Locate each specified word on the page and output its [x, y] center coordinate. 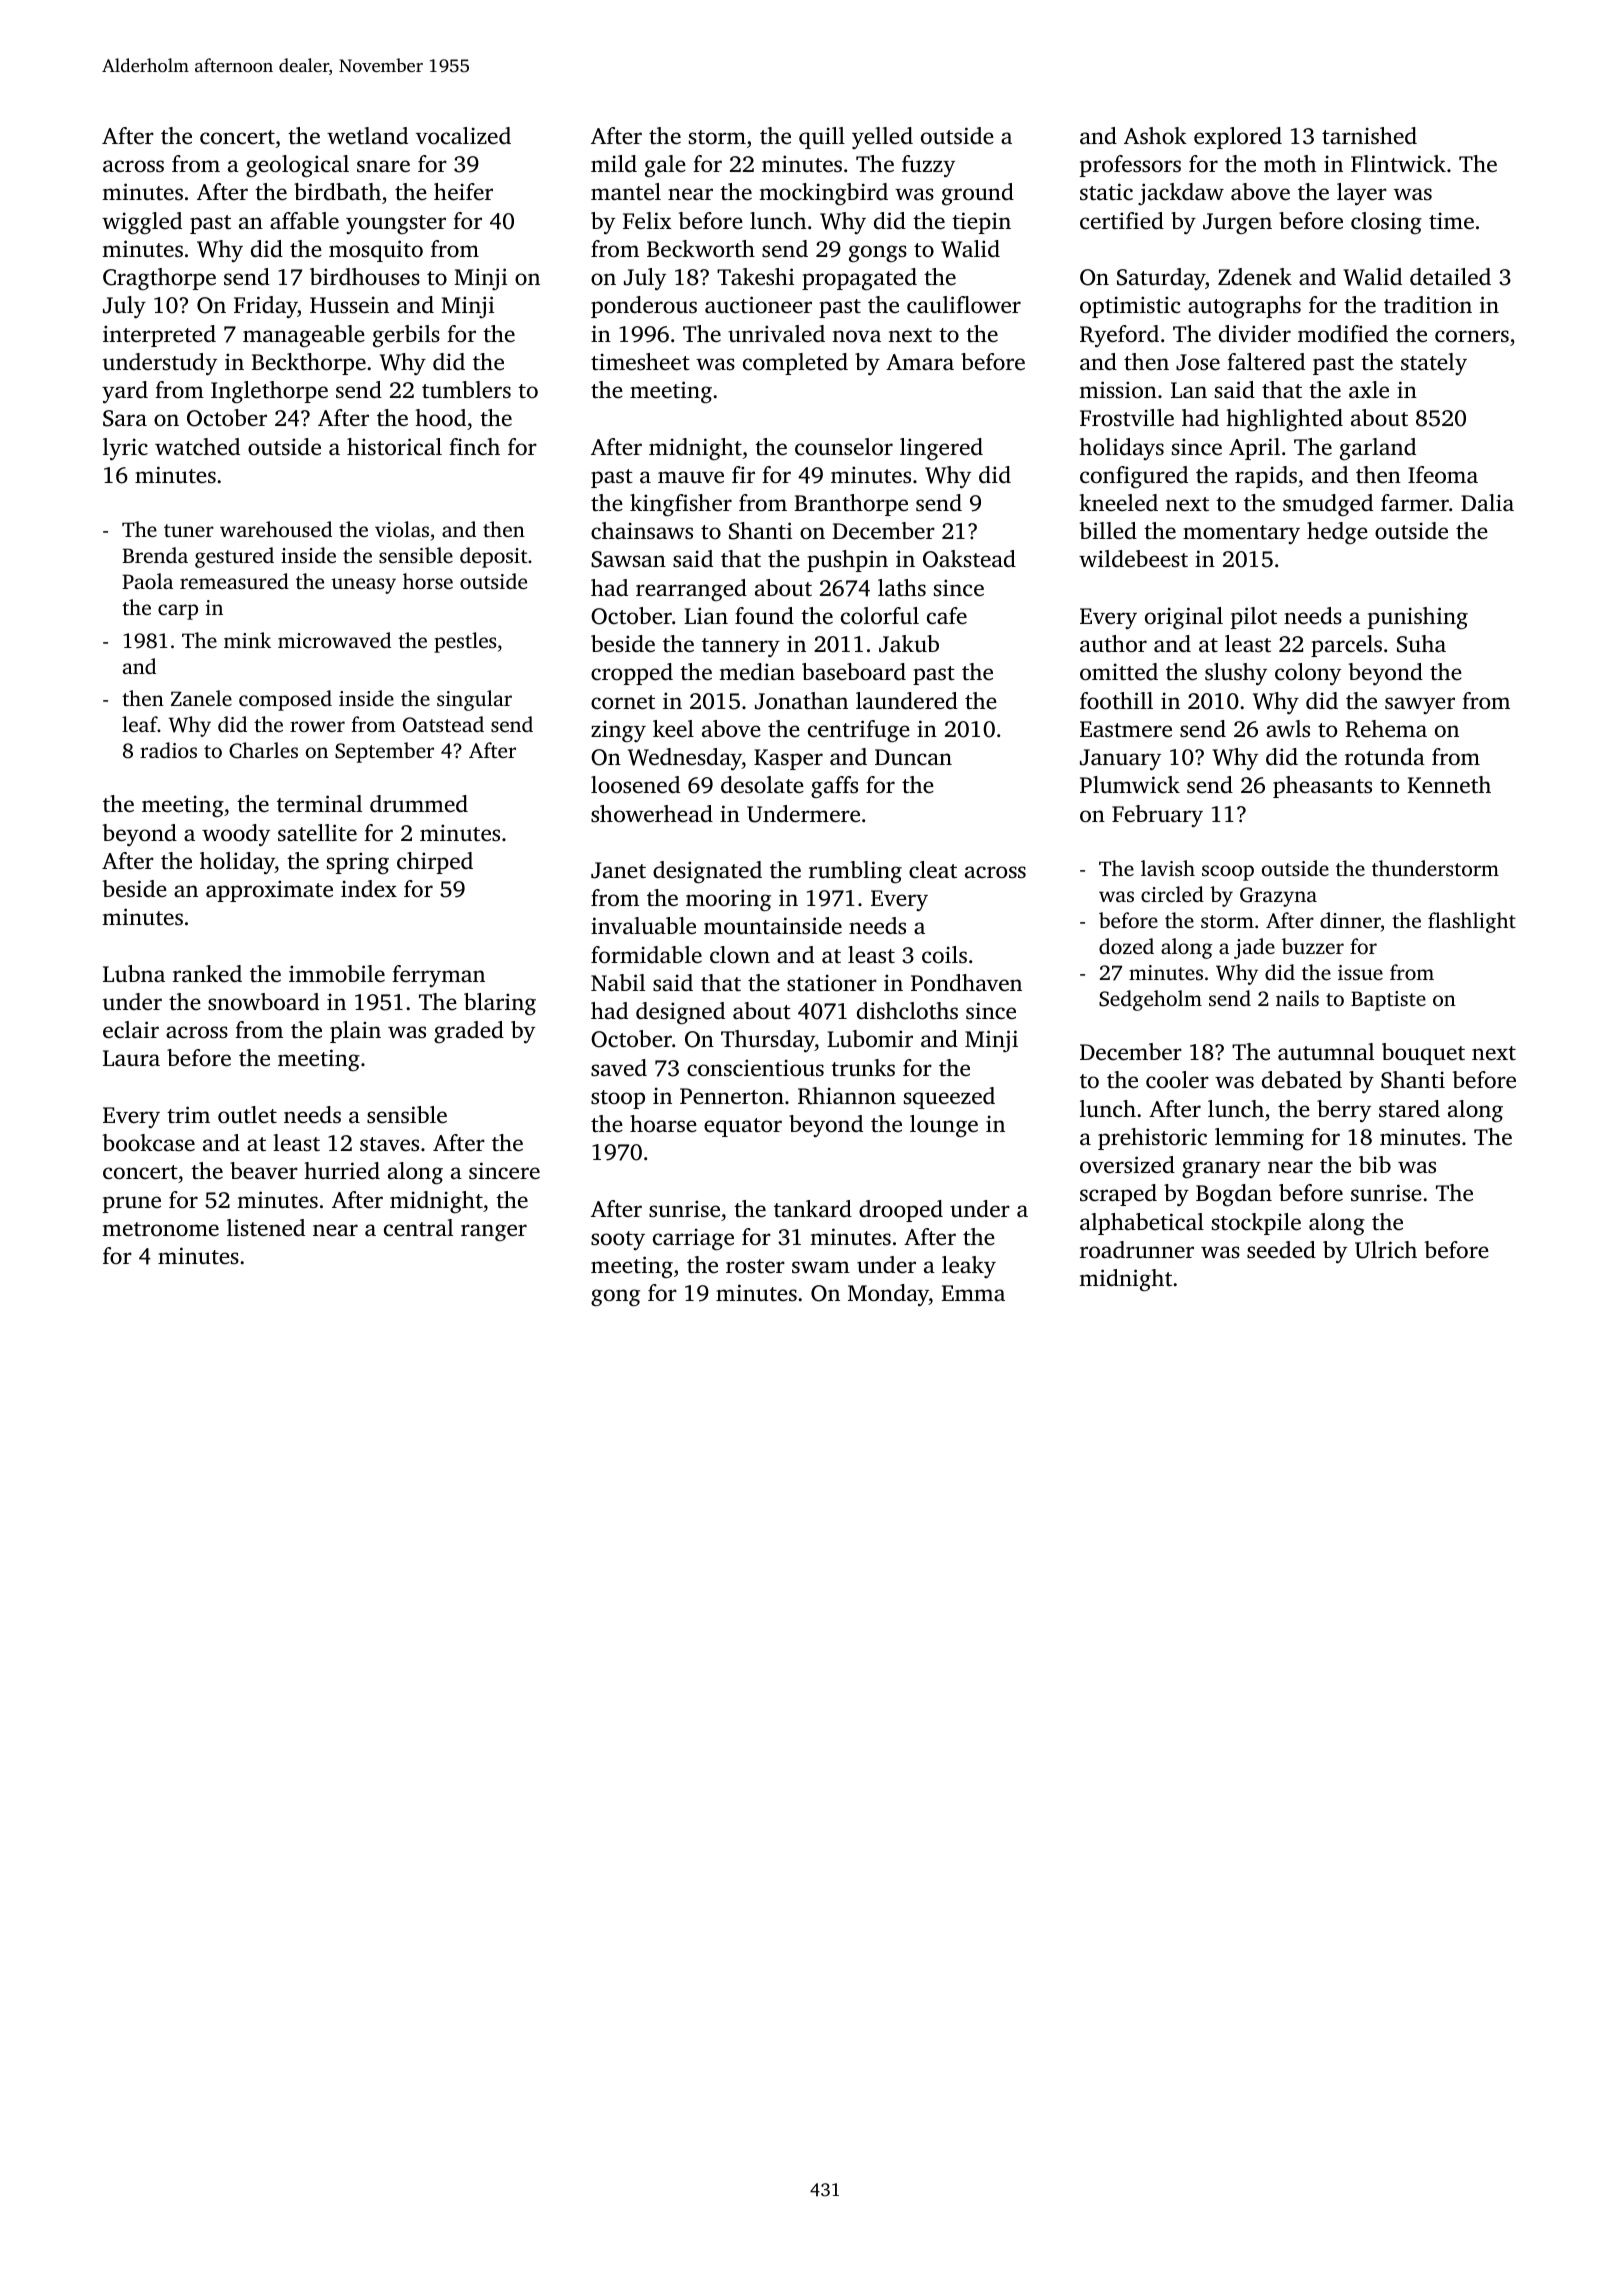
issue [1360, 972]
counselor [844, 447]
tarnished [1369, 136]
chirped [435, 863]
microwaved [334, 640]
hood [441, 417]
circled [1172, 894]
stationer [832, 983]
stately [1434, 364]
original [1184, 618]
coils [944, 955]
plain [355, 1032]
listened [266, 1228]
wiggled [142, 223]
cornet [623, 702]
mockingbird [823, 194]
